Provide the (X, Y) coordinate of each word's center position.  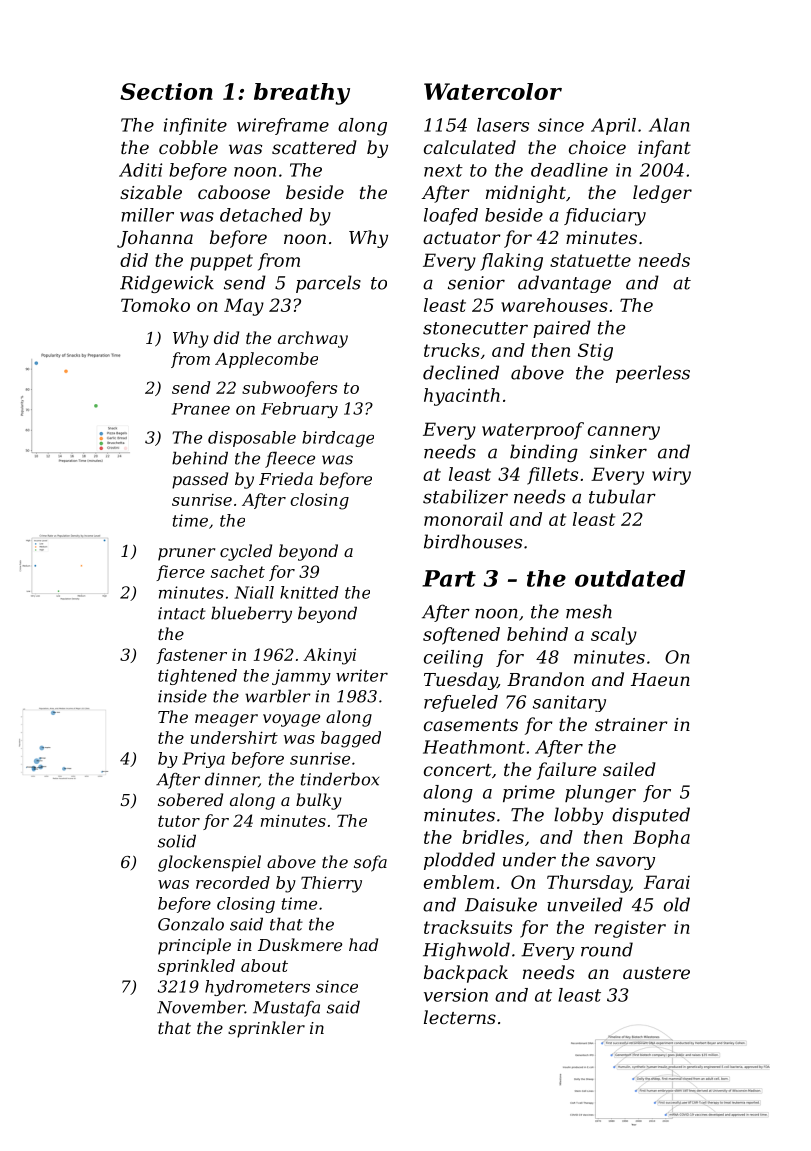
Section (166, 91)
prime (529, 793)
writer (362, 675)
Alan (669, 125)
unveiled (585, 904)
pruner (186, 554)
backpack (466, 974)
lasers (503, 125)
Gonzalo (191, 924)
